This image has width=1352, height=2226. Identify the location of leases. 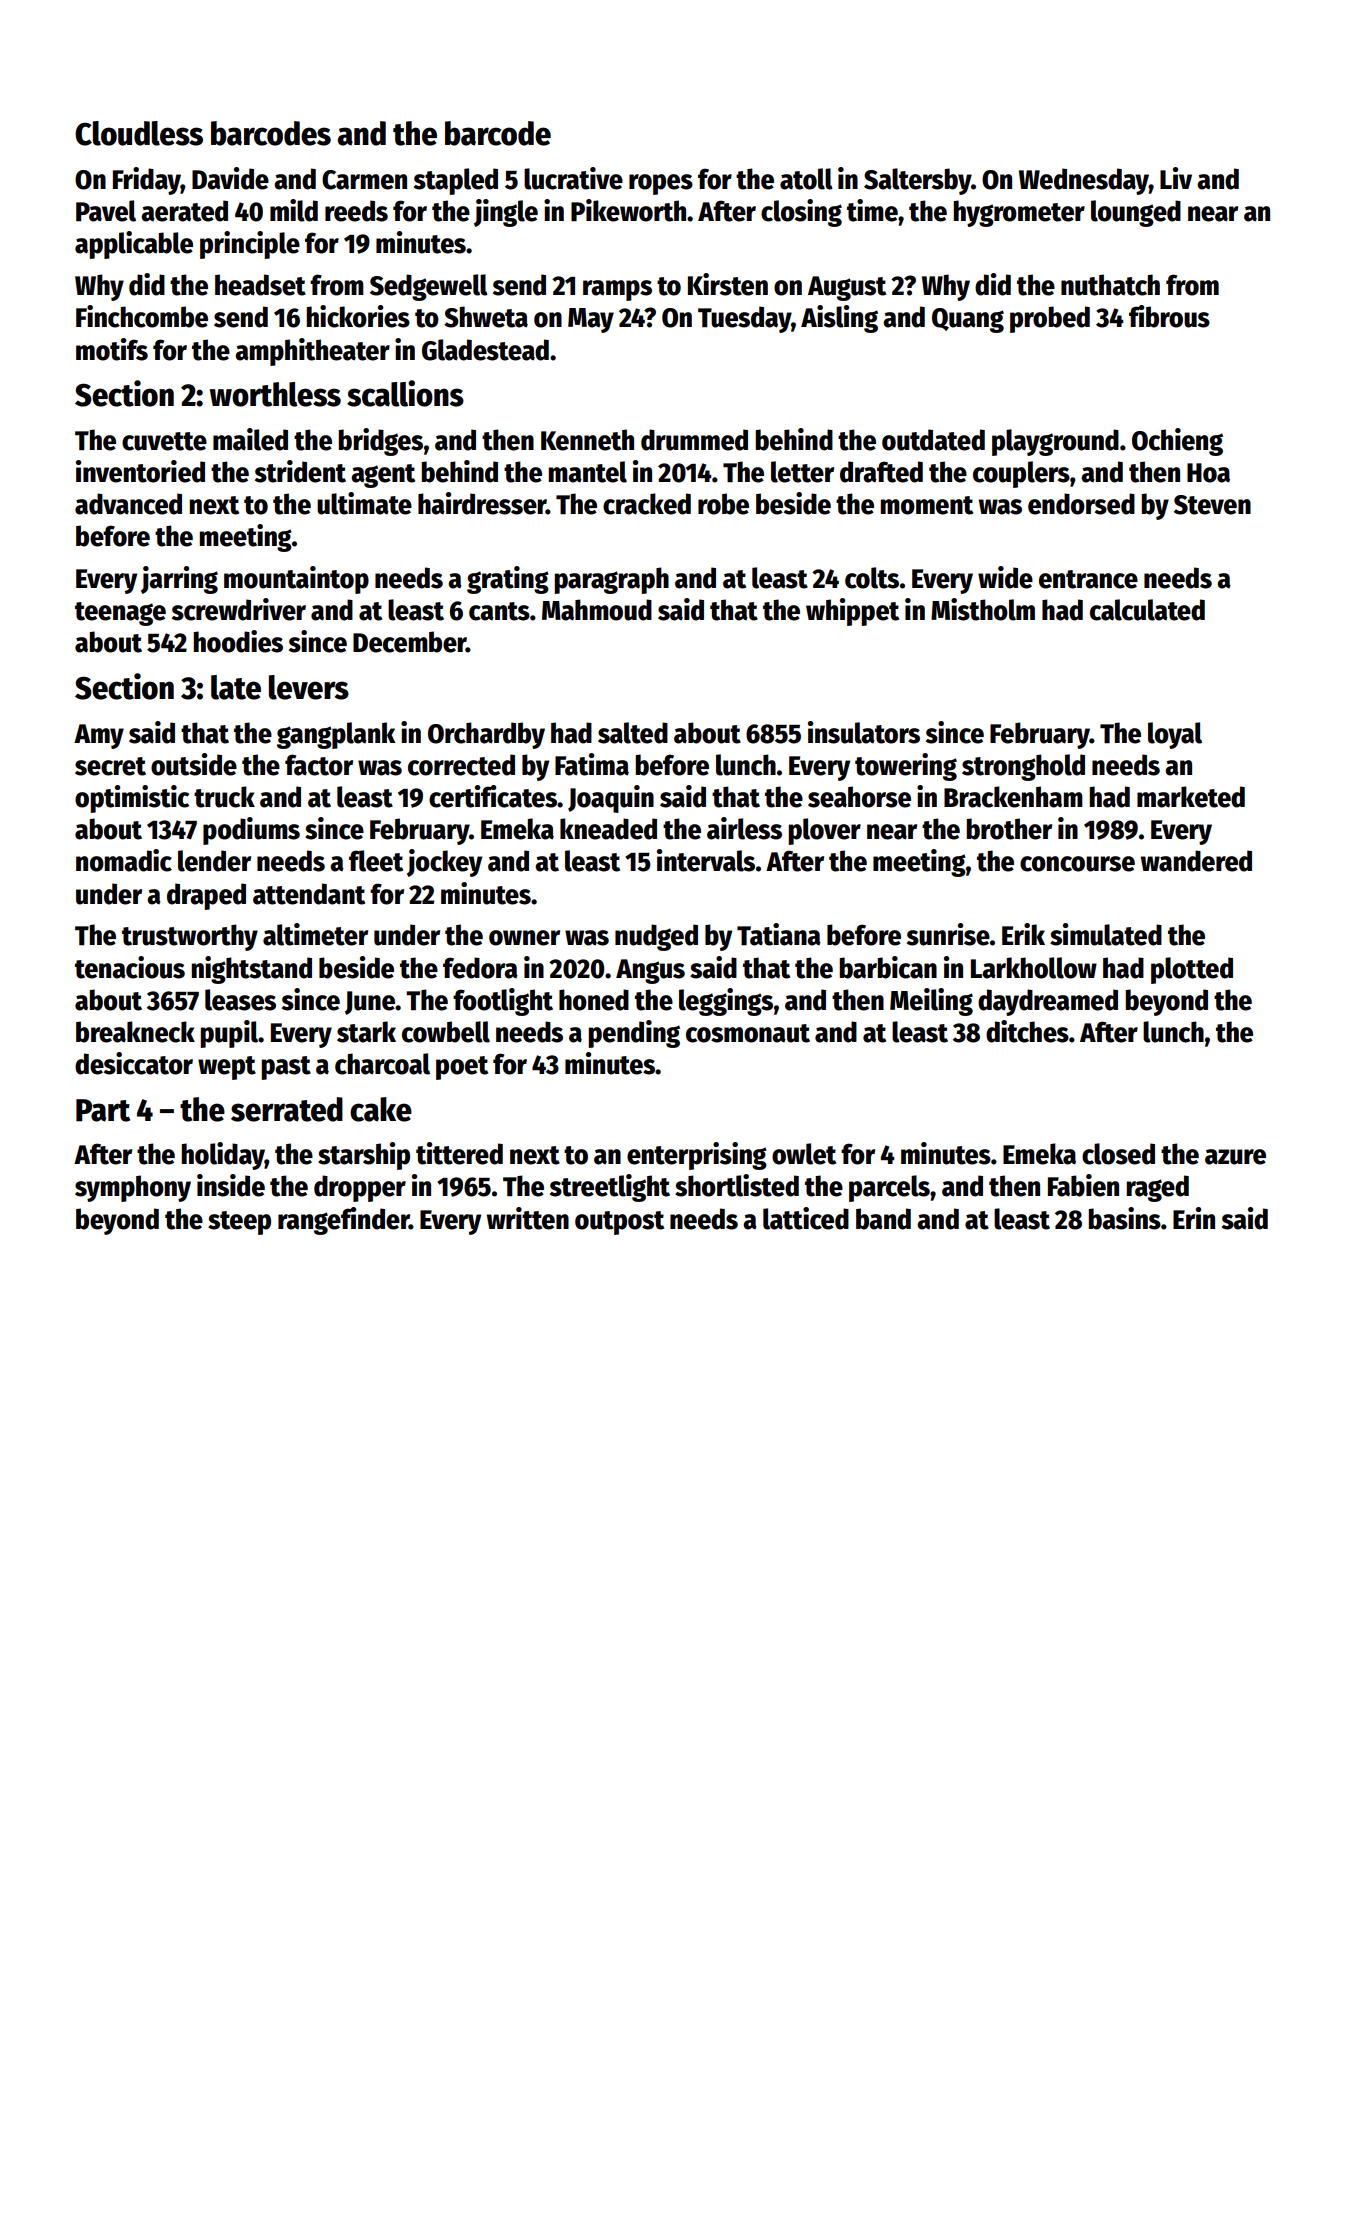
(240, 1000).
